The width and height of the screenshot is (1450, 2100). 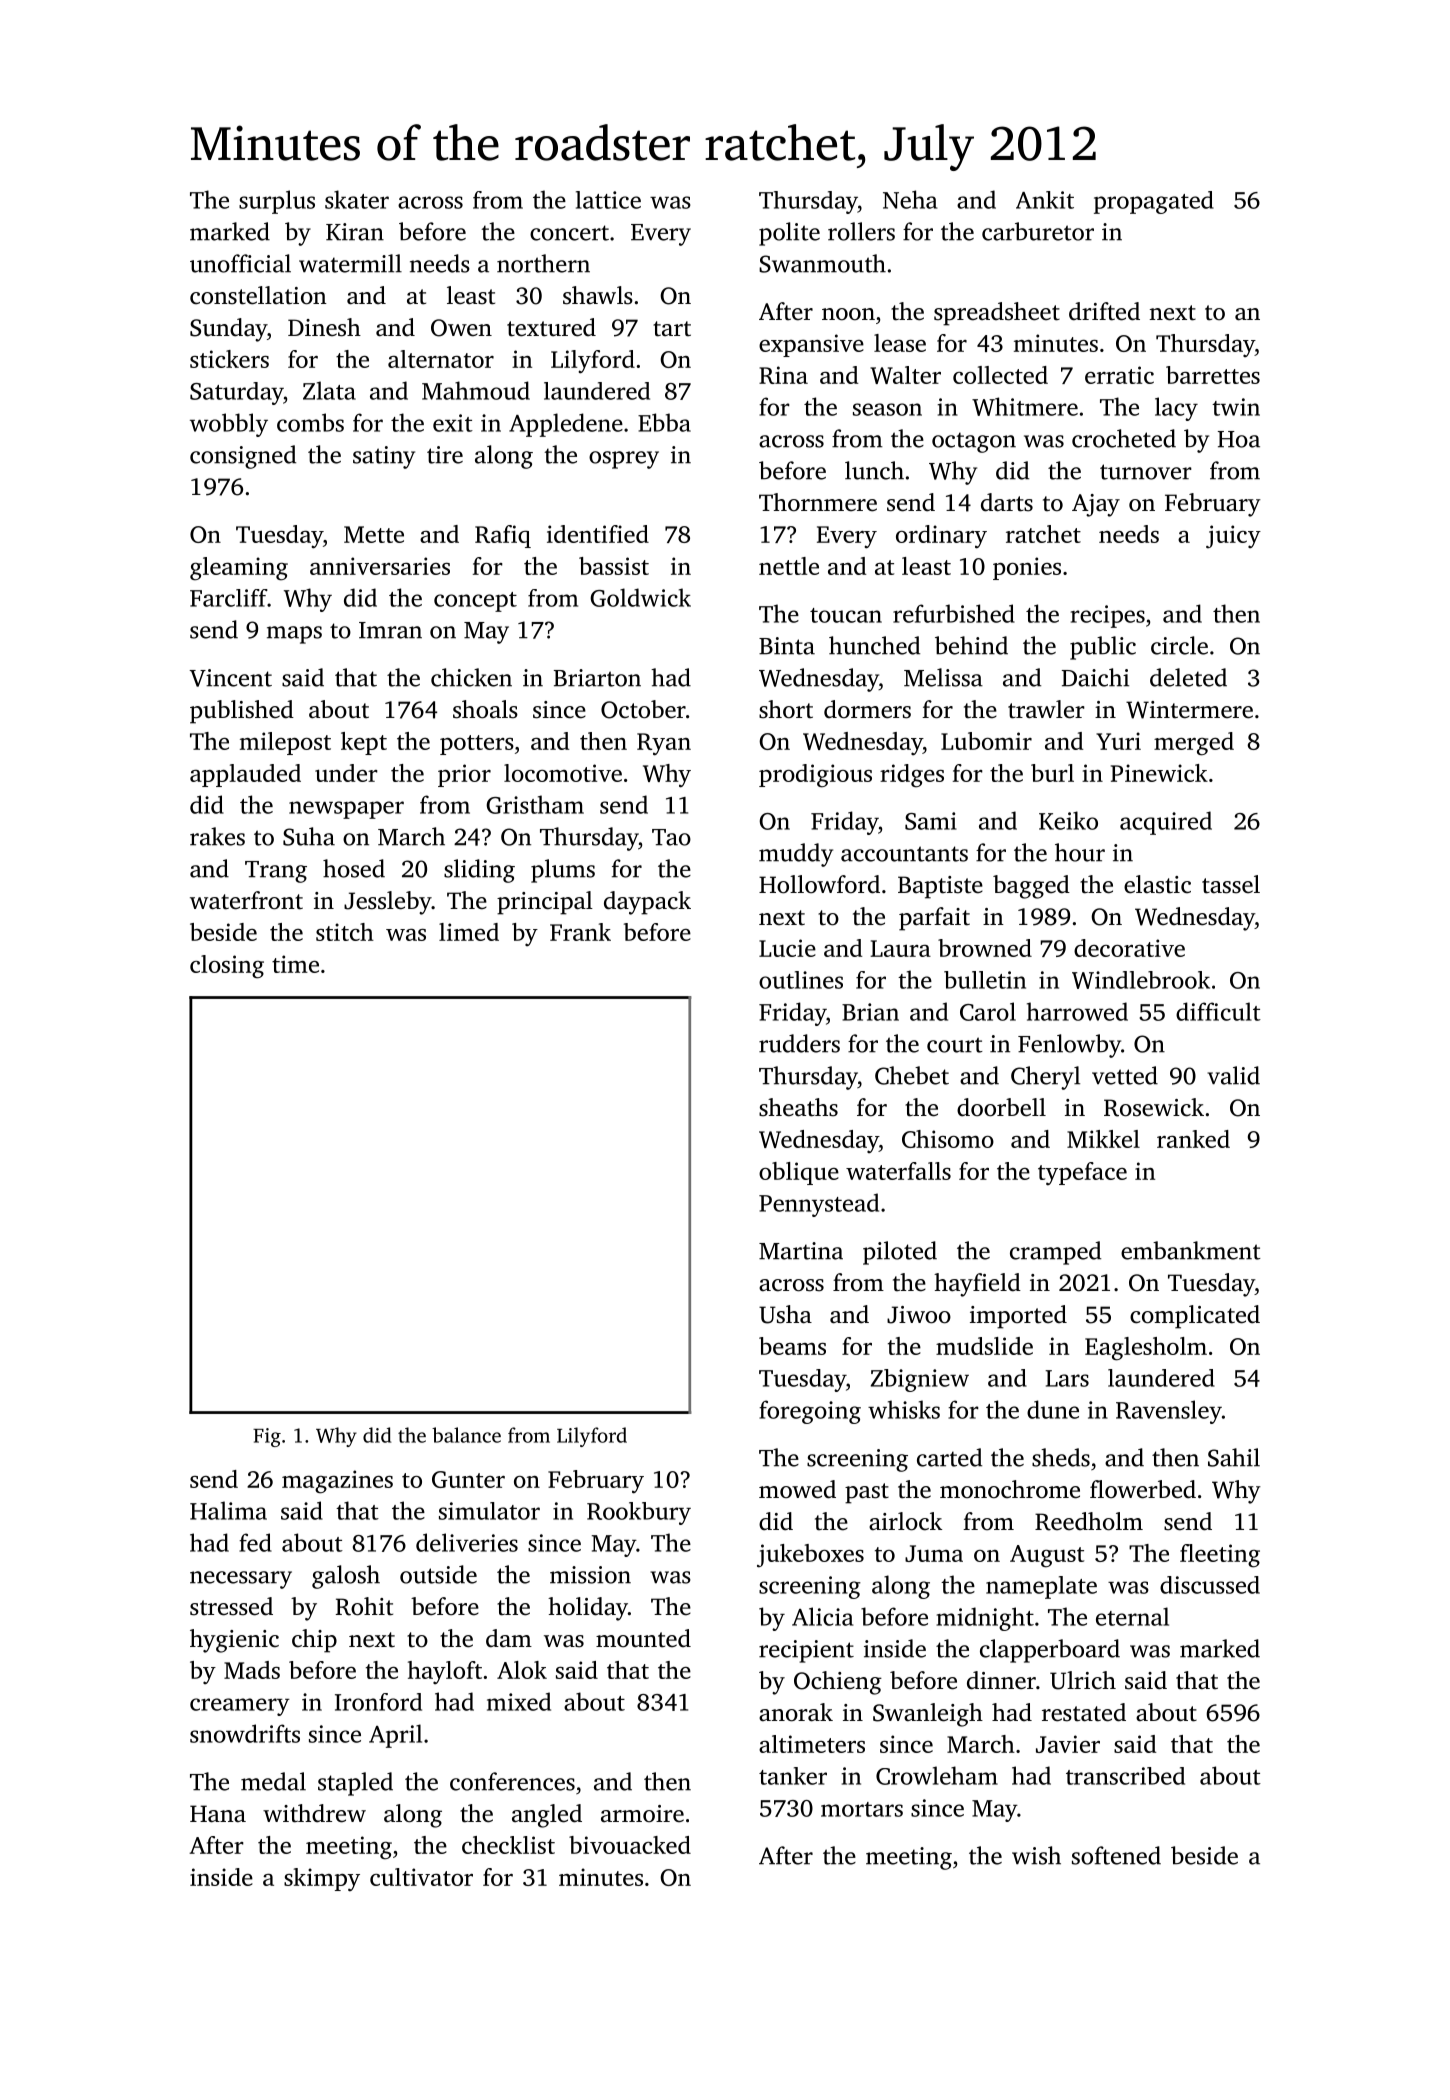 What do you see at coordinates (608, 200) in the screenshot?
I see `lattice` at bounding box center [608, 200].
